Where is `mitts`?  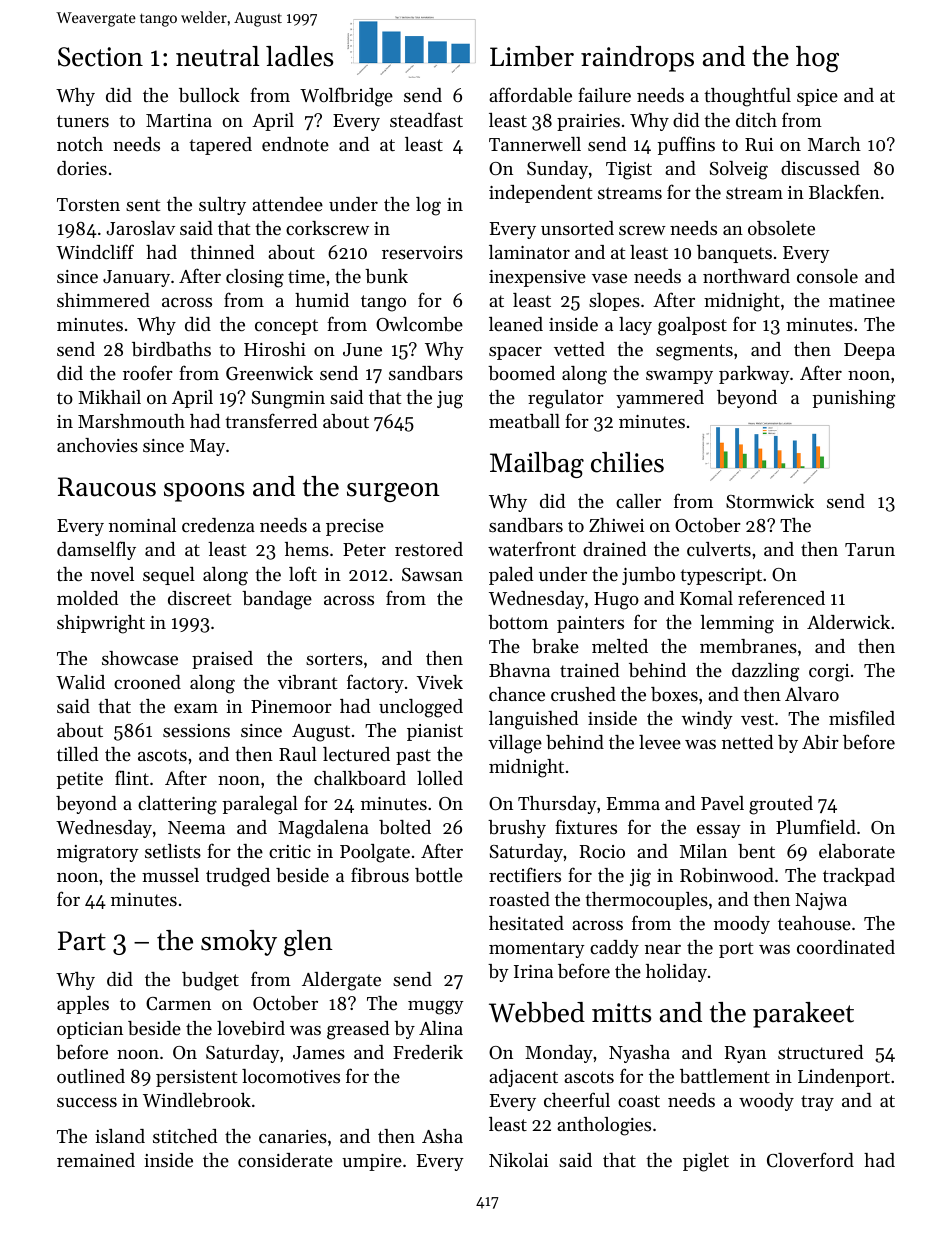
mitts is located at coordinates (621, 1013).
